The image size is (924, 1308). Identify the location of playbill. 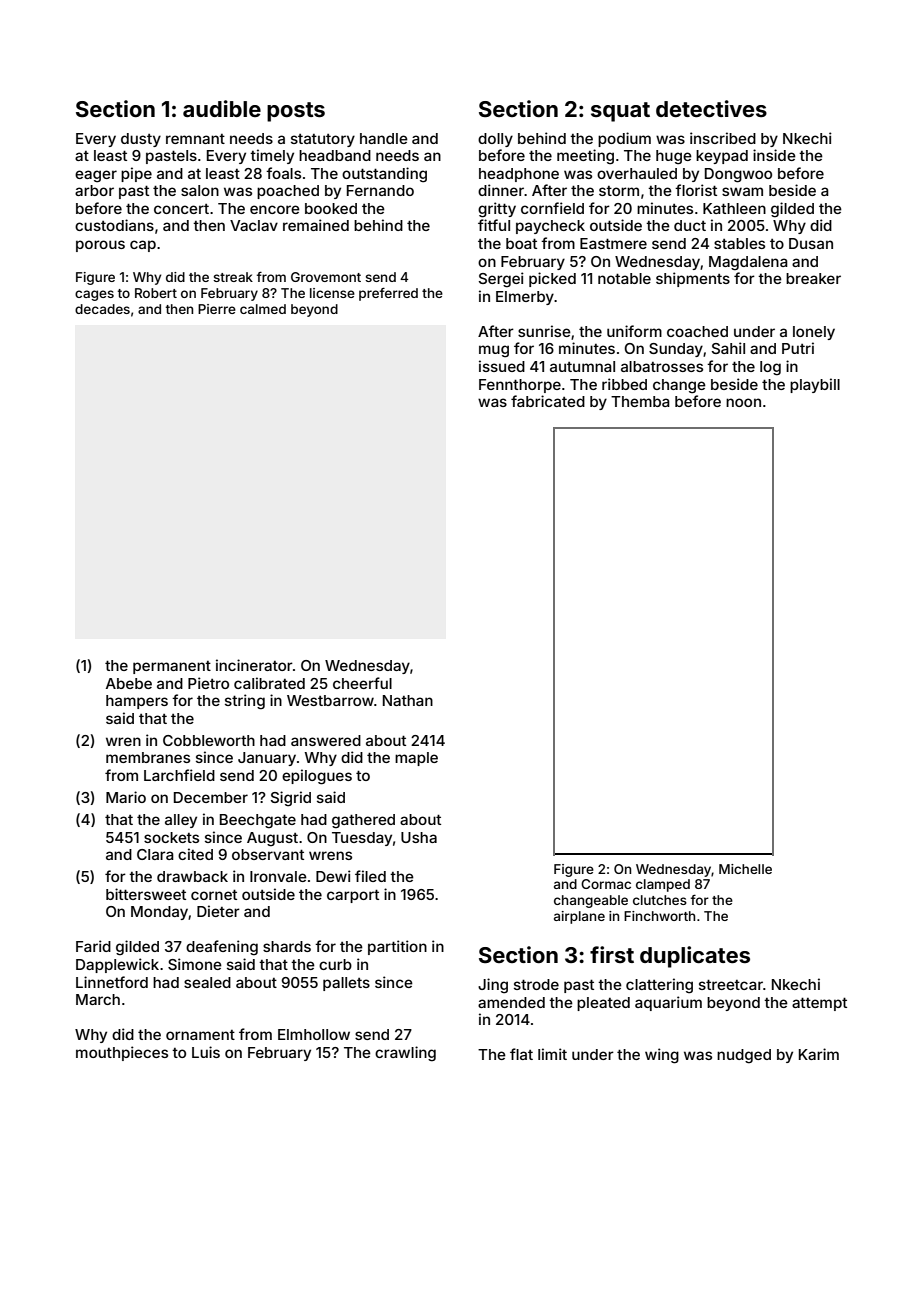
(815, 385).
